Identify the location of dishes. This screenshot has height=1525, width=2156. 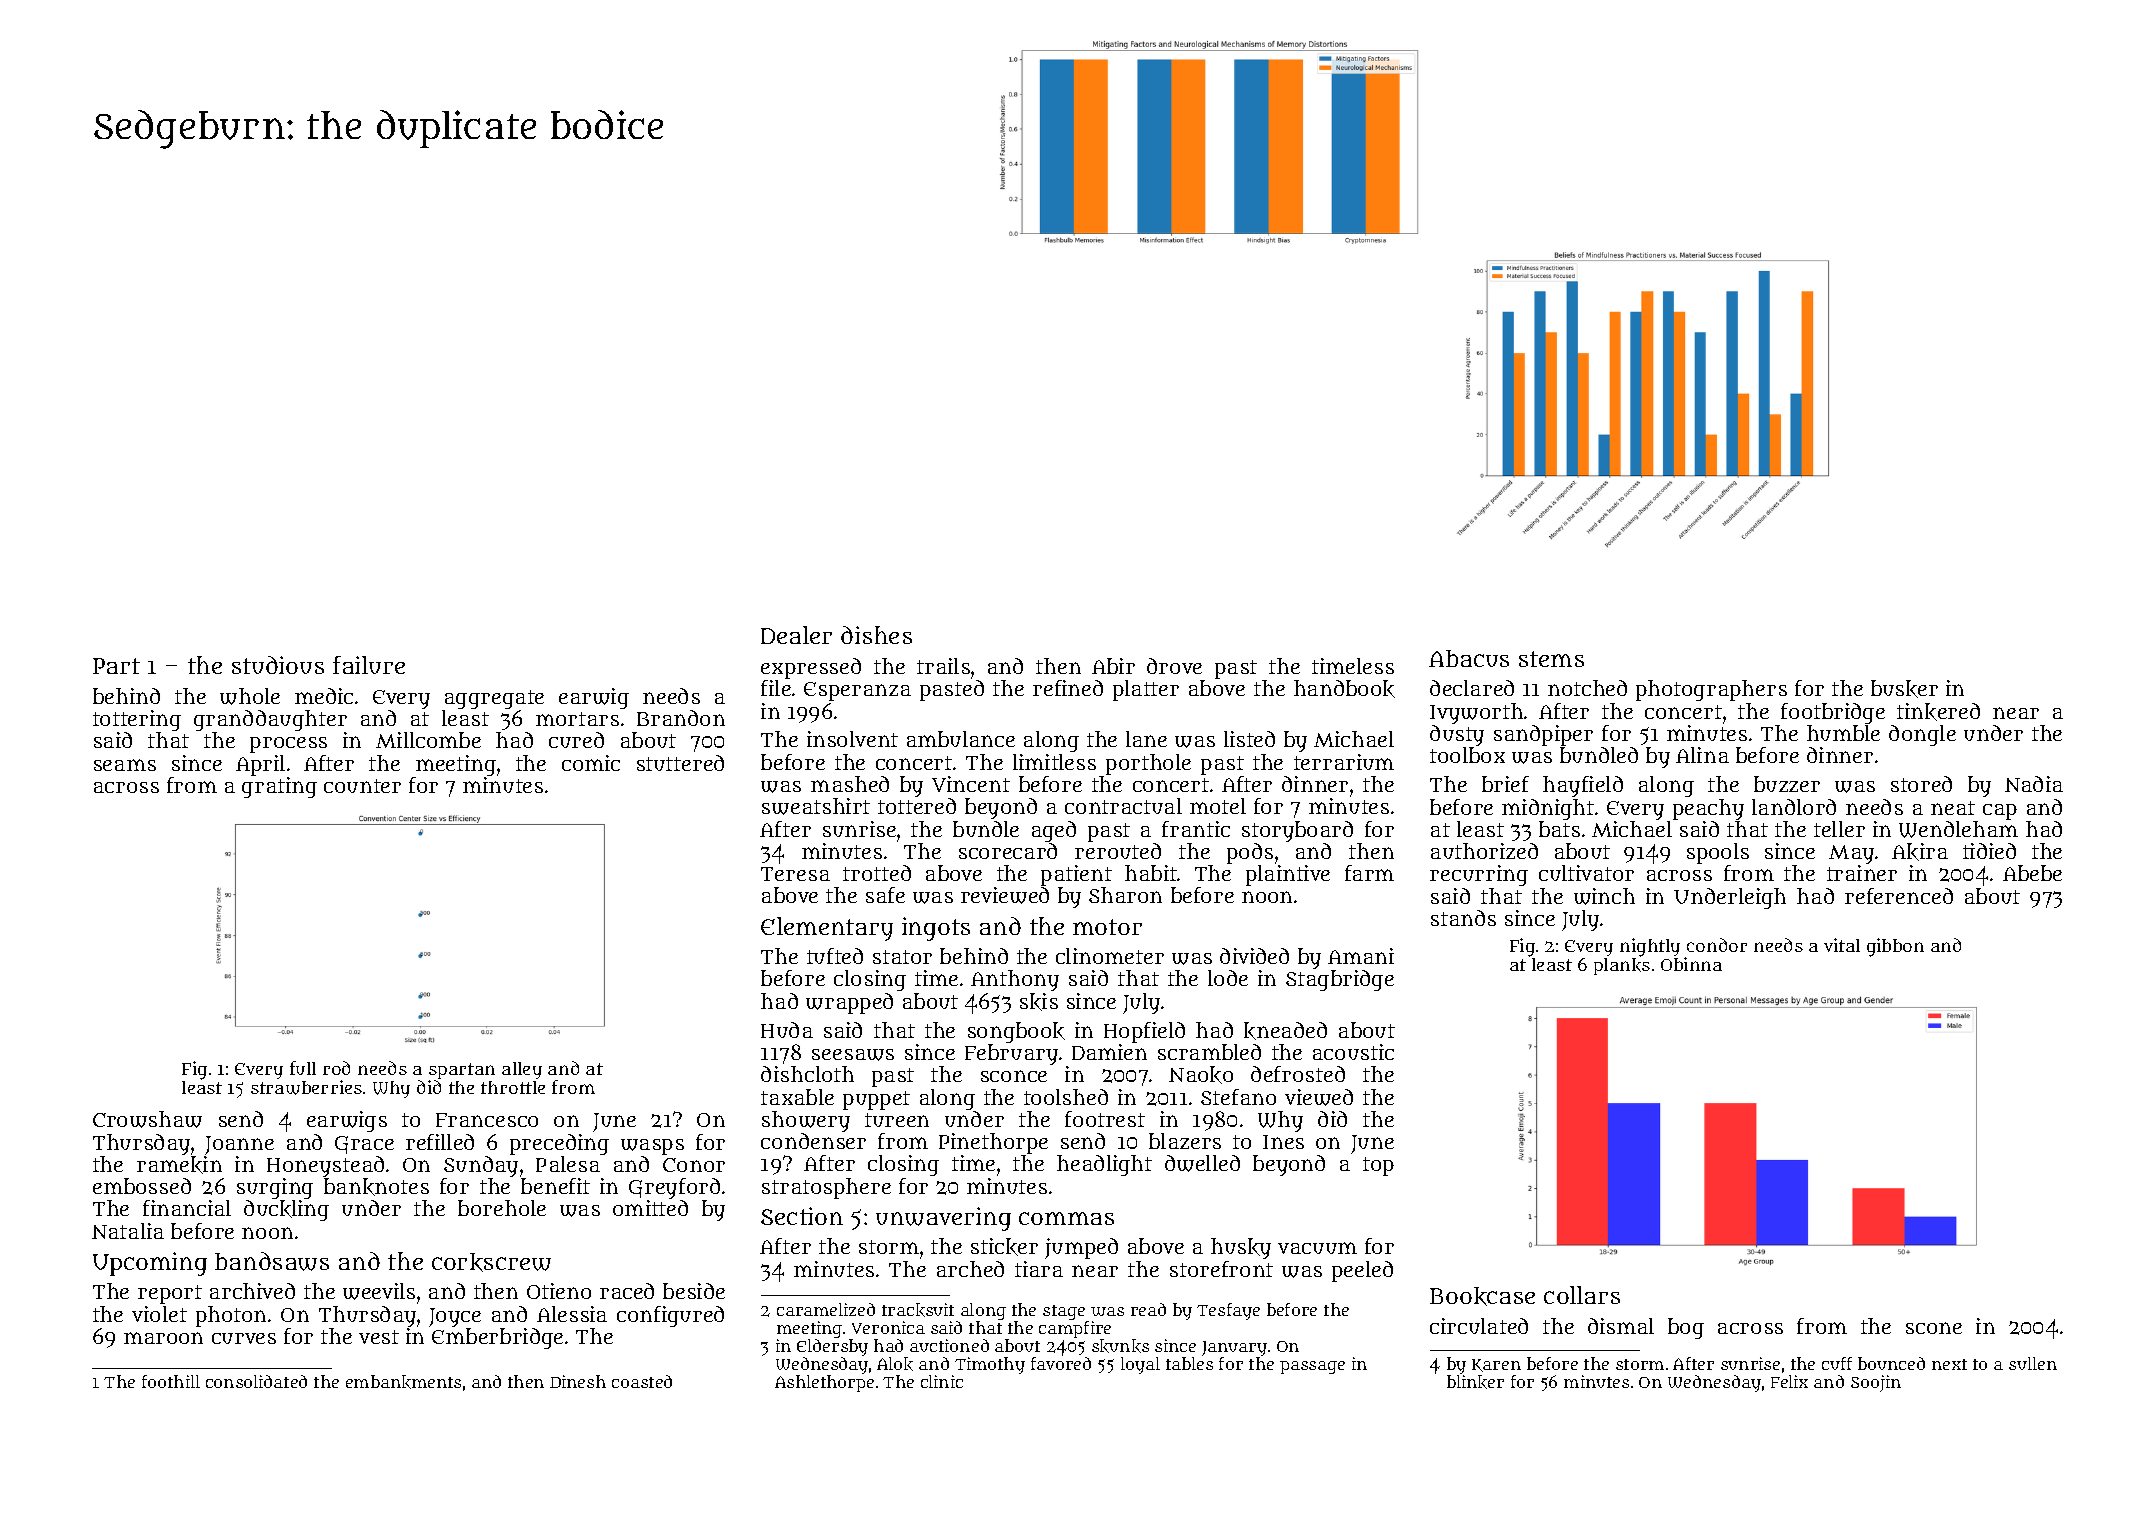
(876, 635).
